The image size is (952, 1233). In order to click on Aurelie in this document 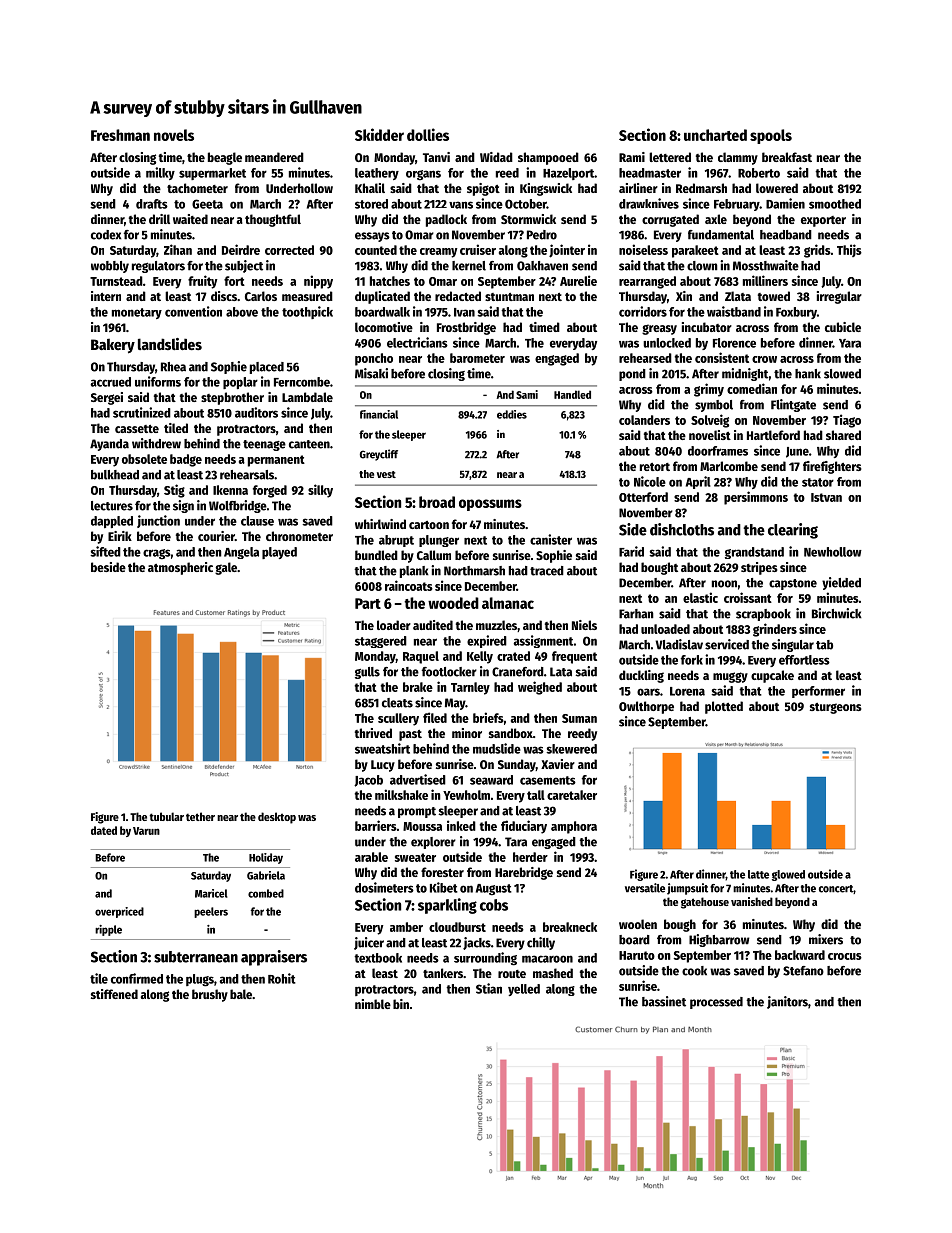, I will do `click(578, 280)`.
